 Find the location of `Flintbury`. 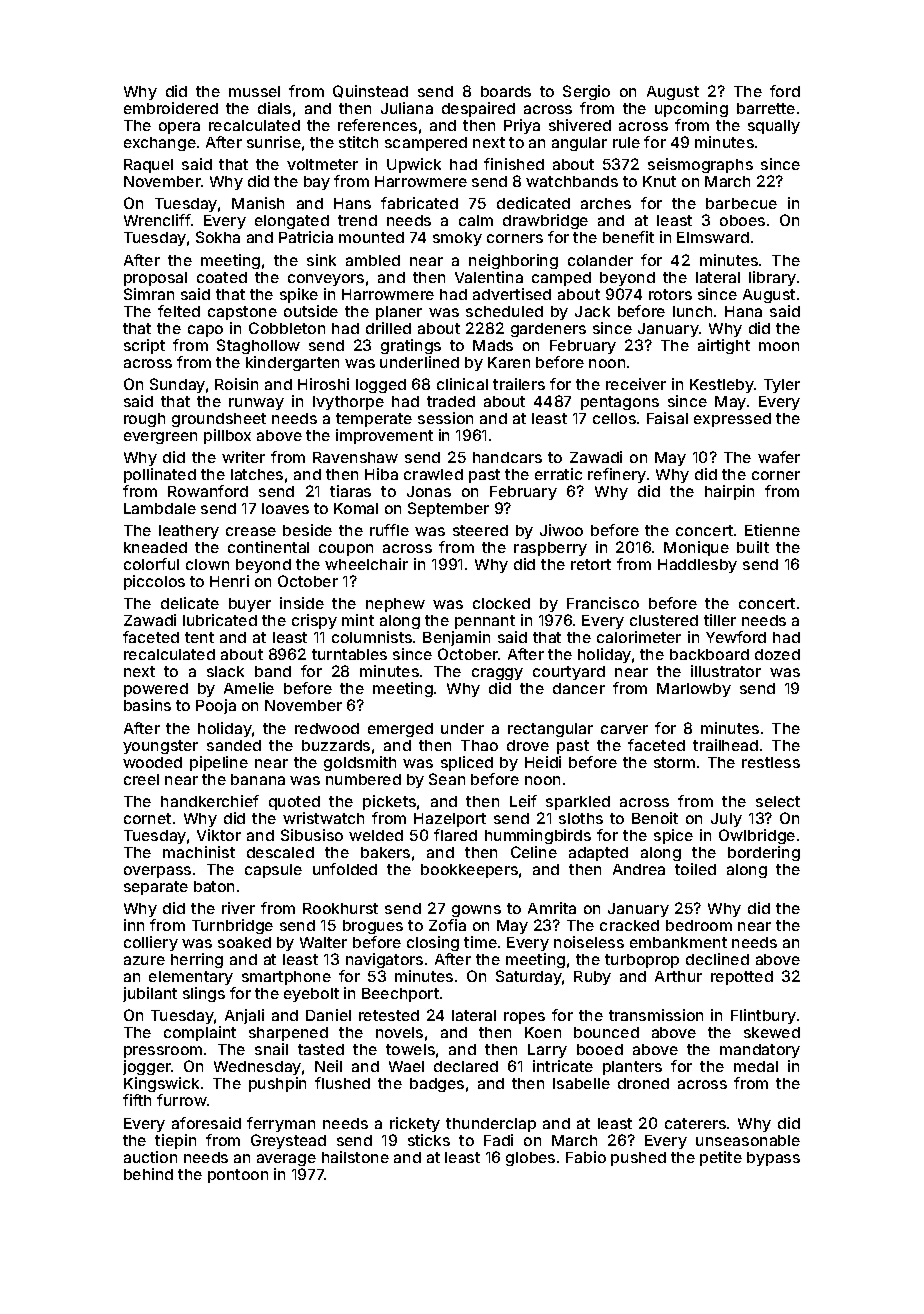

Flintbury is located at coordinates (763, 1016).
